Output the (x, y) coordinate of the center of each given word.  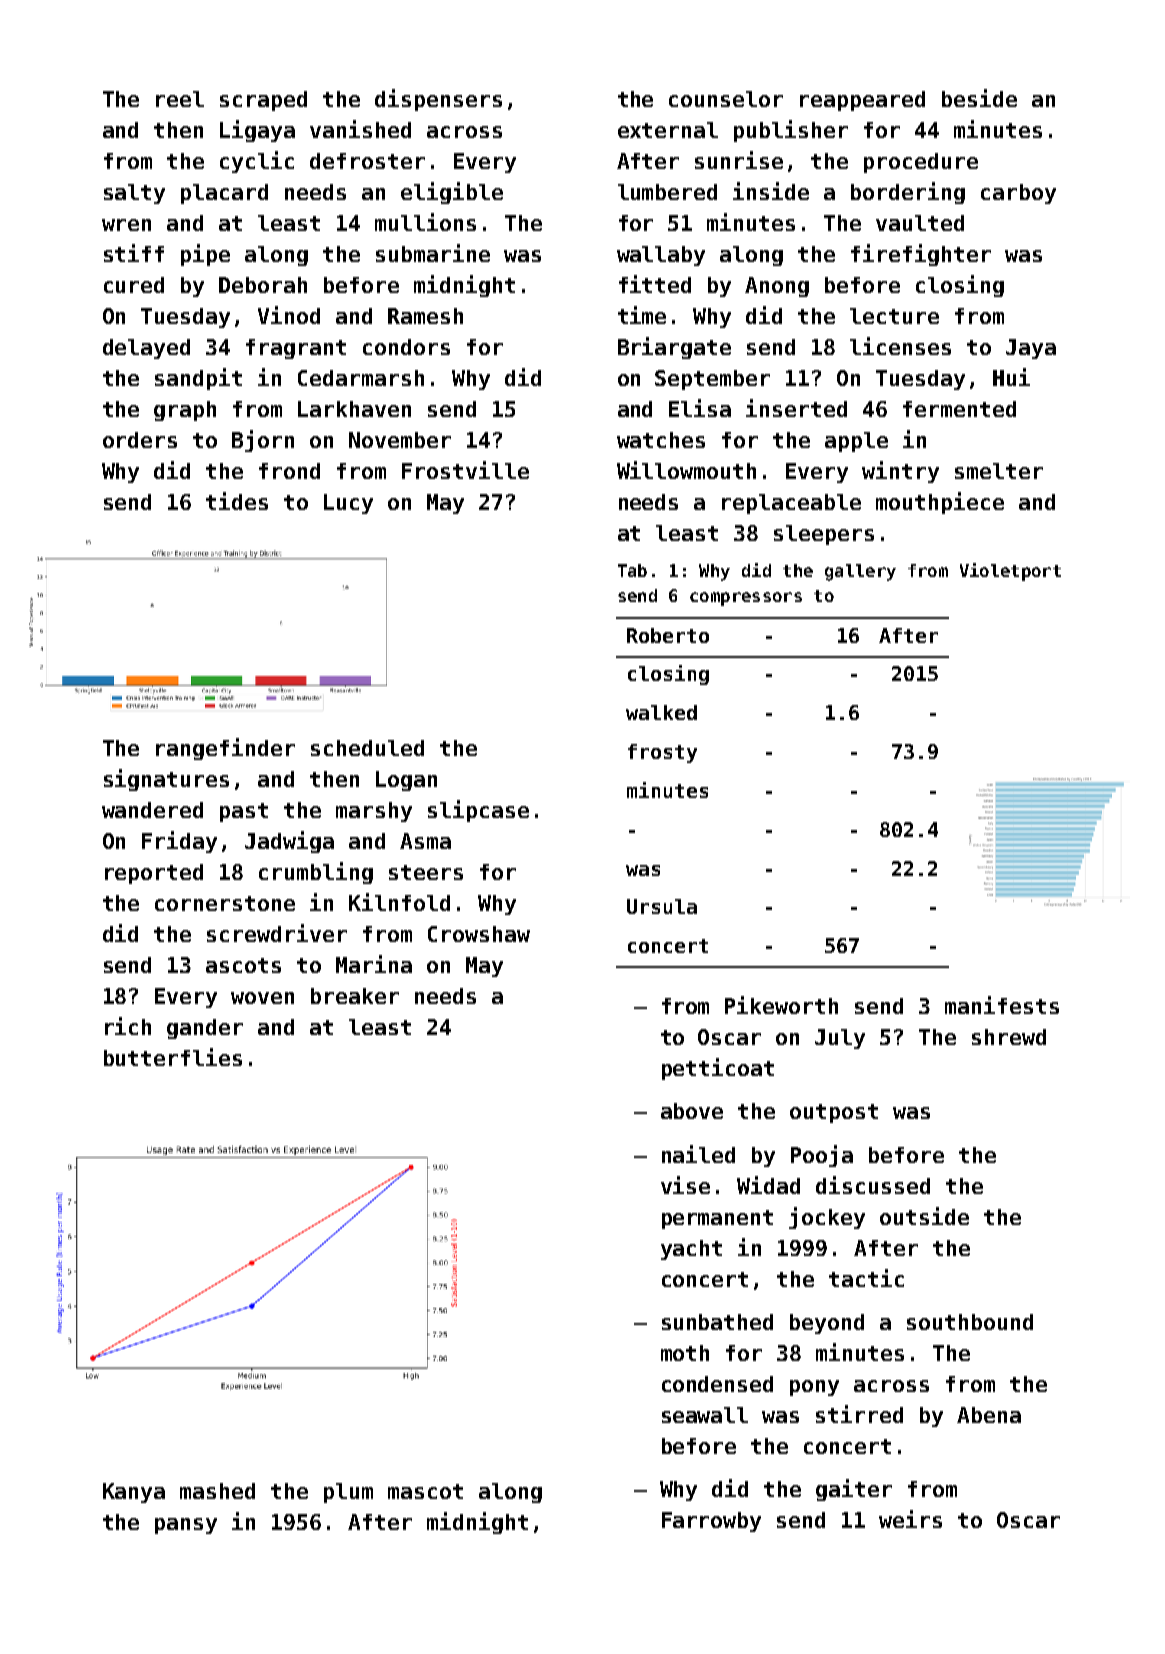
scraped (263, 101)
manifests (1002, 1005)
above (692, 1111)
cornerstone (225, 903)
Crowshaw (479, 934)
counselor (726, 99)
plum (348, 1493)
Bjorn (263, 441)
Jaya (1031, 349)
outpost (834, 1113)
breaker (355, 996)
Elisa (700, 408)
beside (979, 98)
